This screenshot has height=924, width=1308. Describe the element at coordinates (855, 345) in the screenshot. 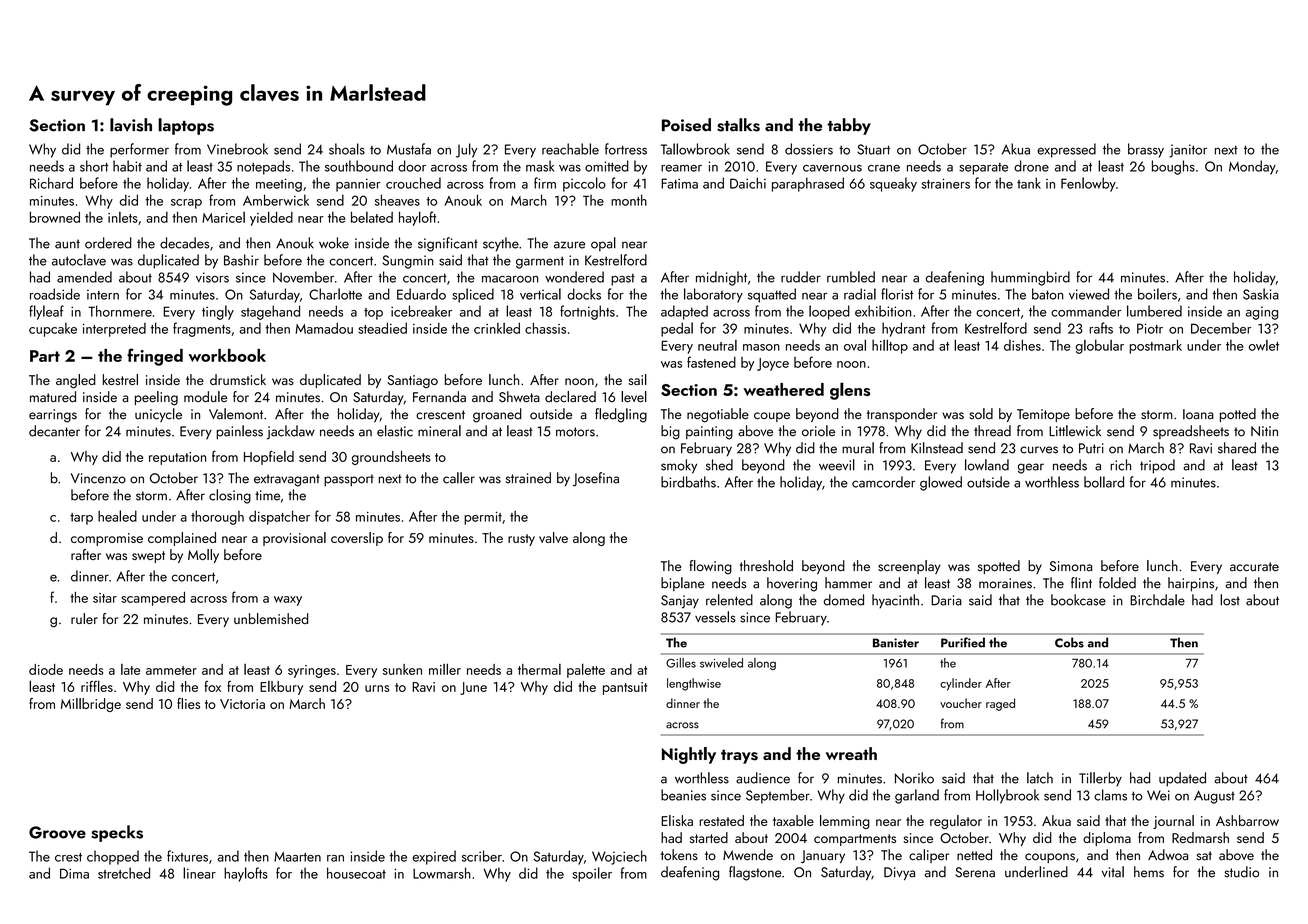

I see `oval` at that location.
